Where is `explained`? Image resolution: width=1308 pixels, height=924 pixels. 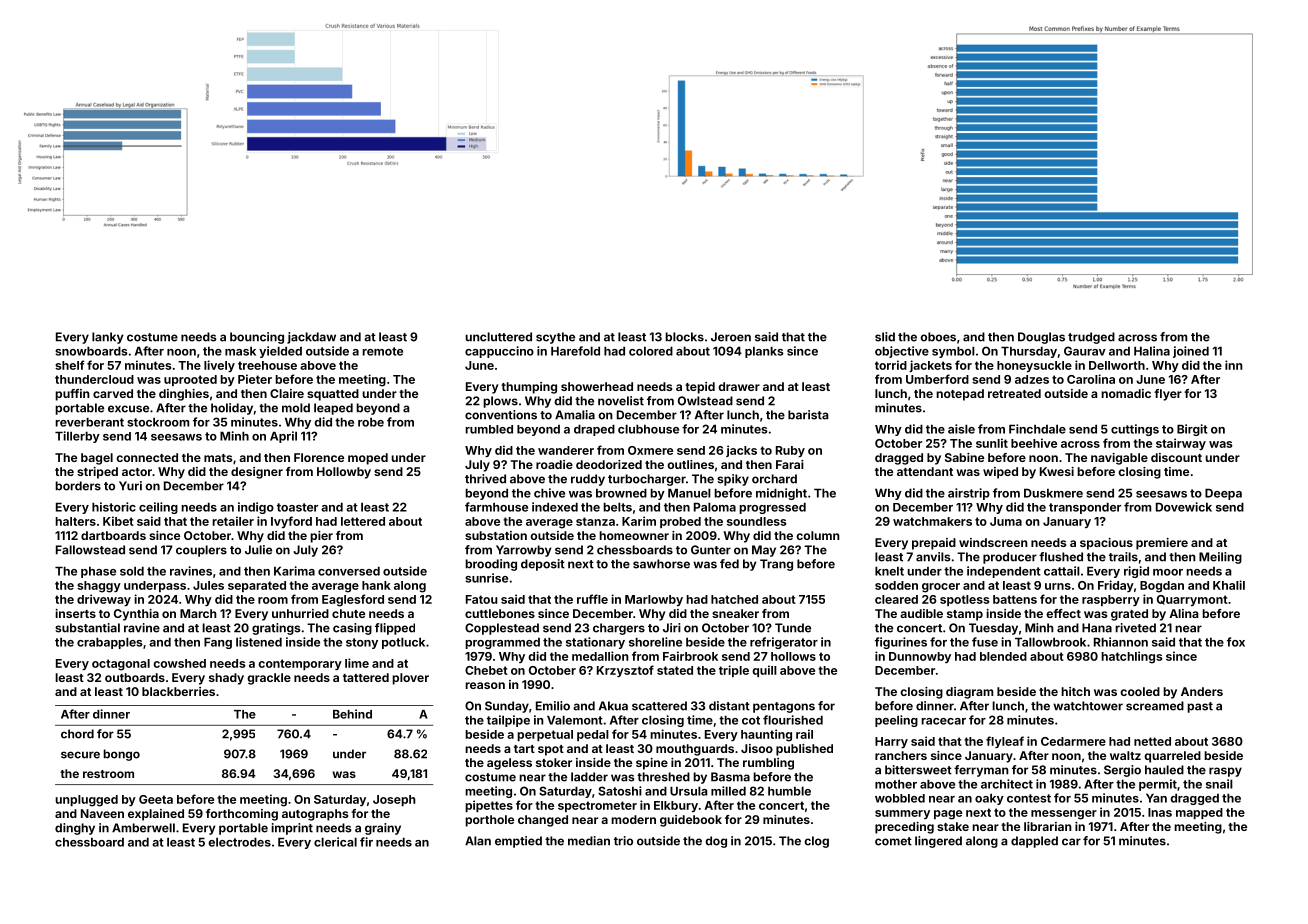
explained is located at coordinates (156, 815).
